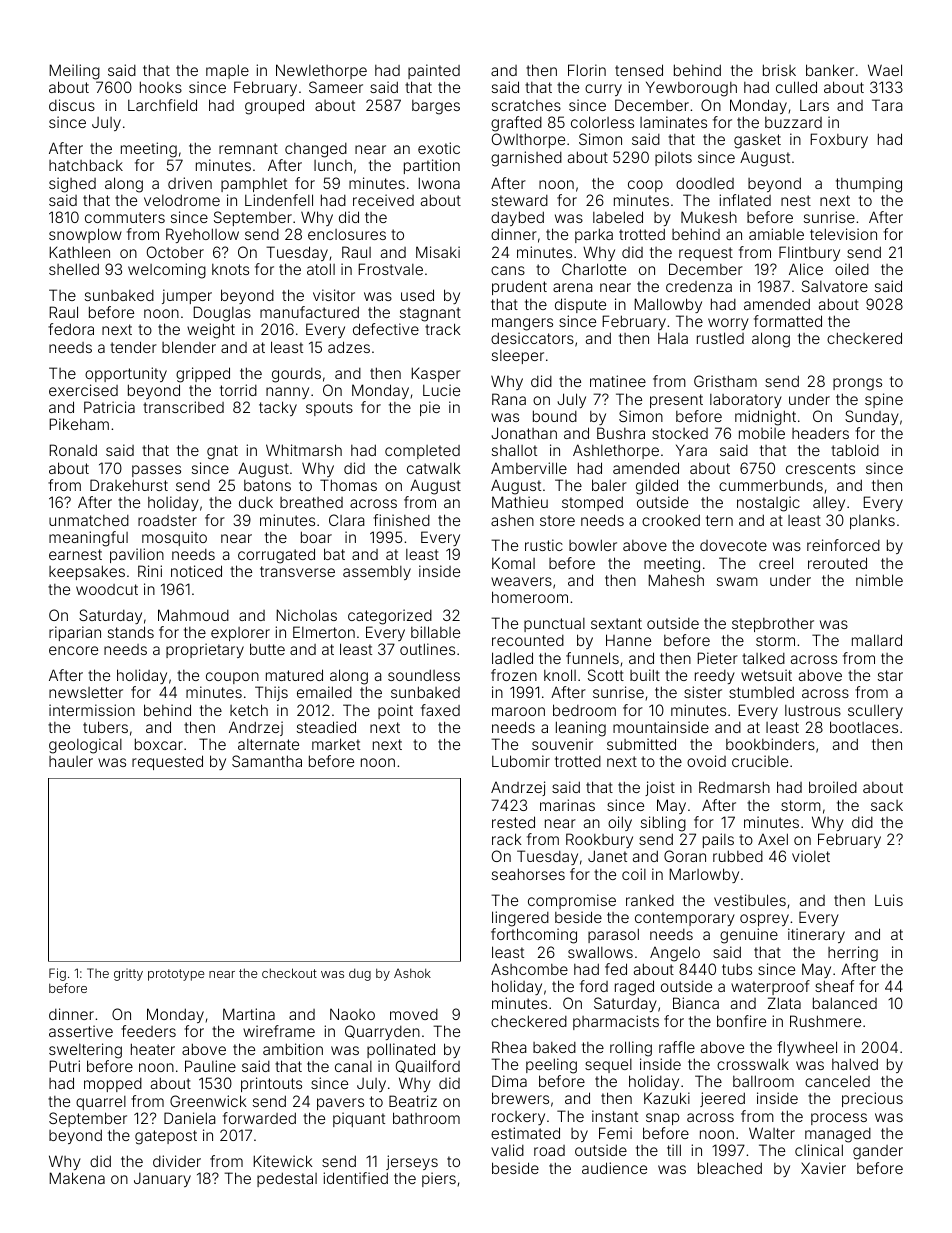 This screenshot has height=1233, width=952. I want to click on gripped, so click(203, 375).
